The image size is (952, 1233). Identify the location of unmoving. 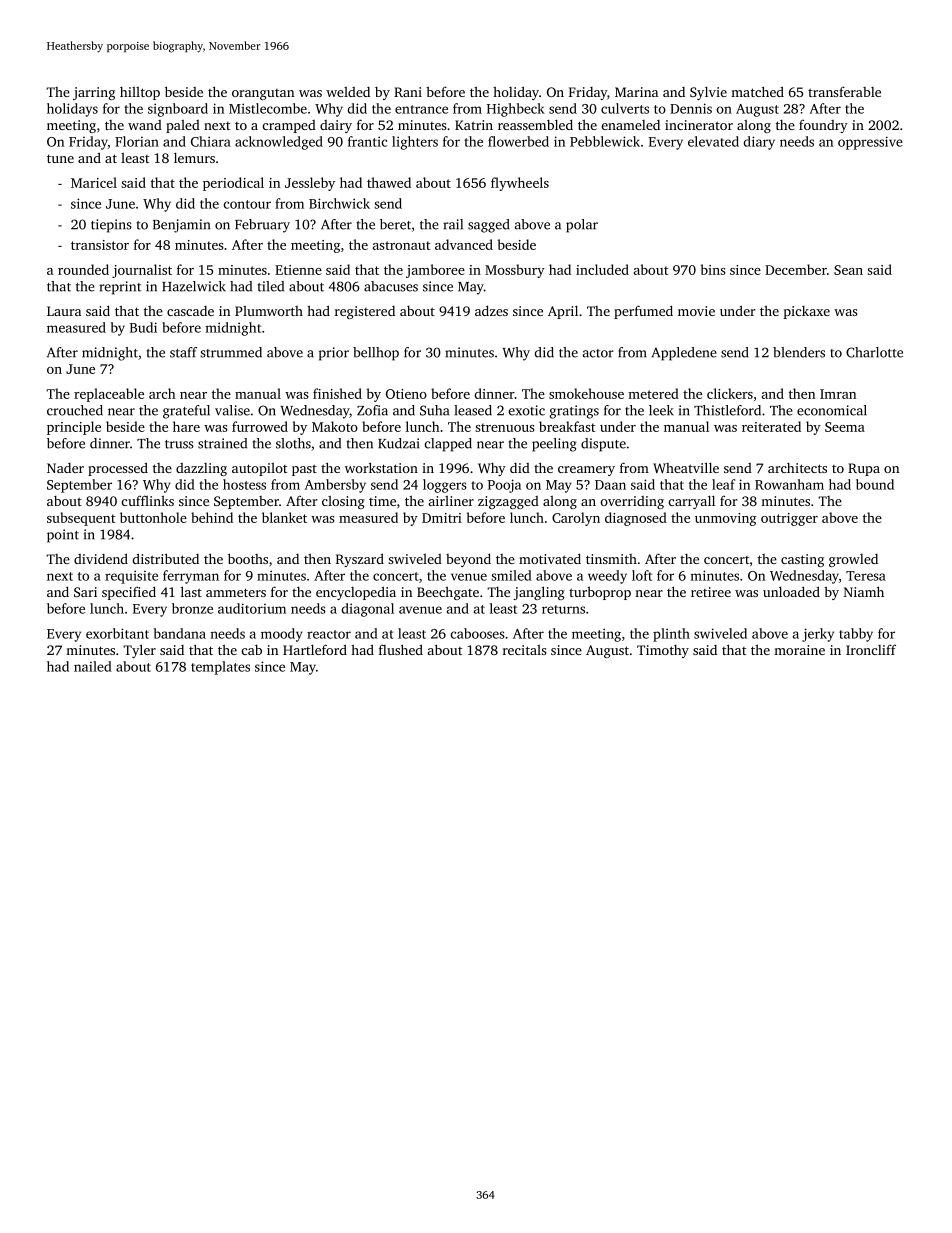
(725, 519).
